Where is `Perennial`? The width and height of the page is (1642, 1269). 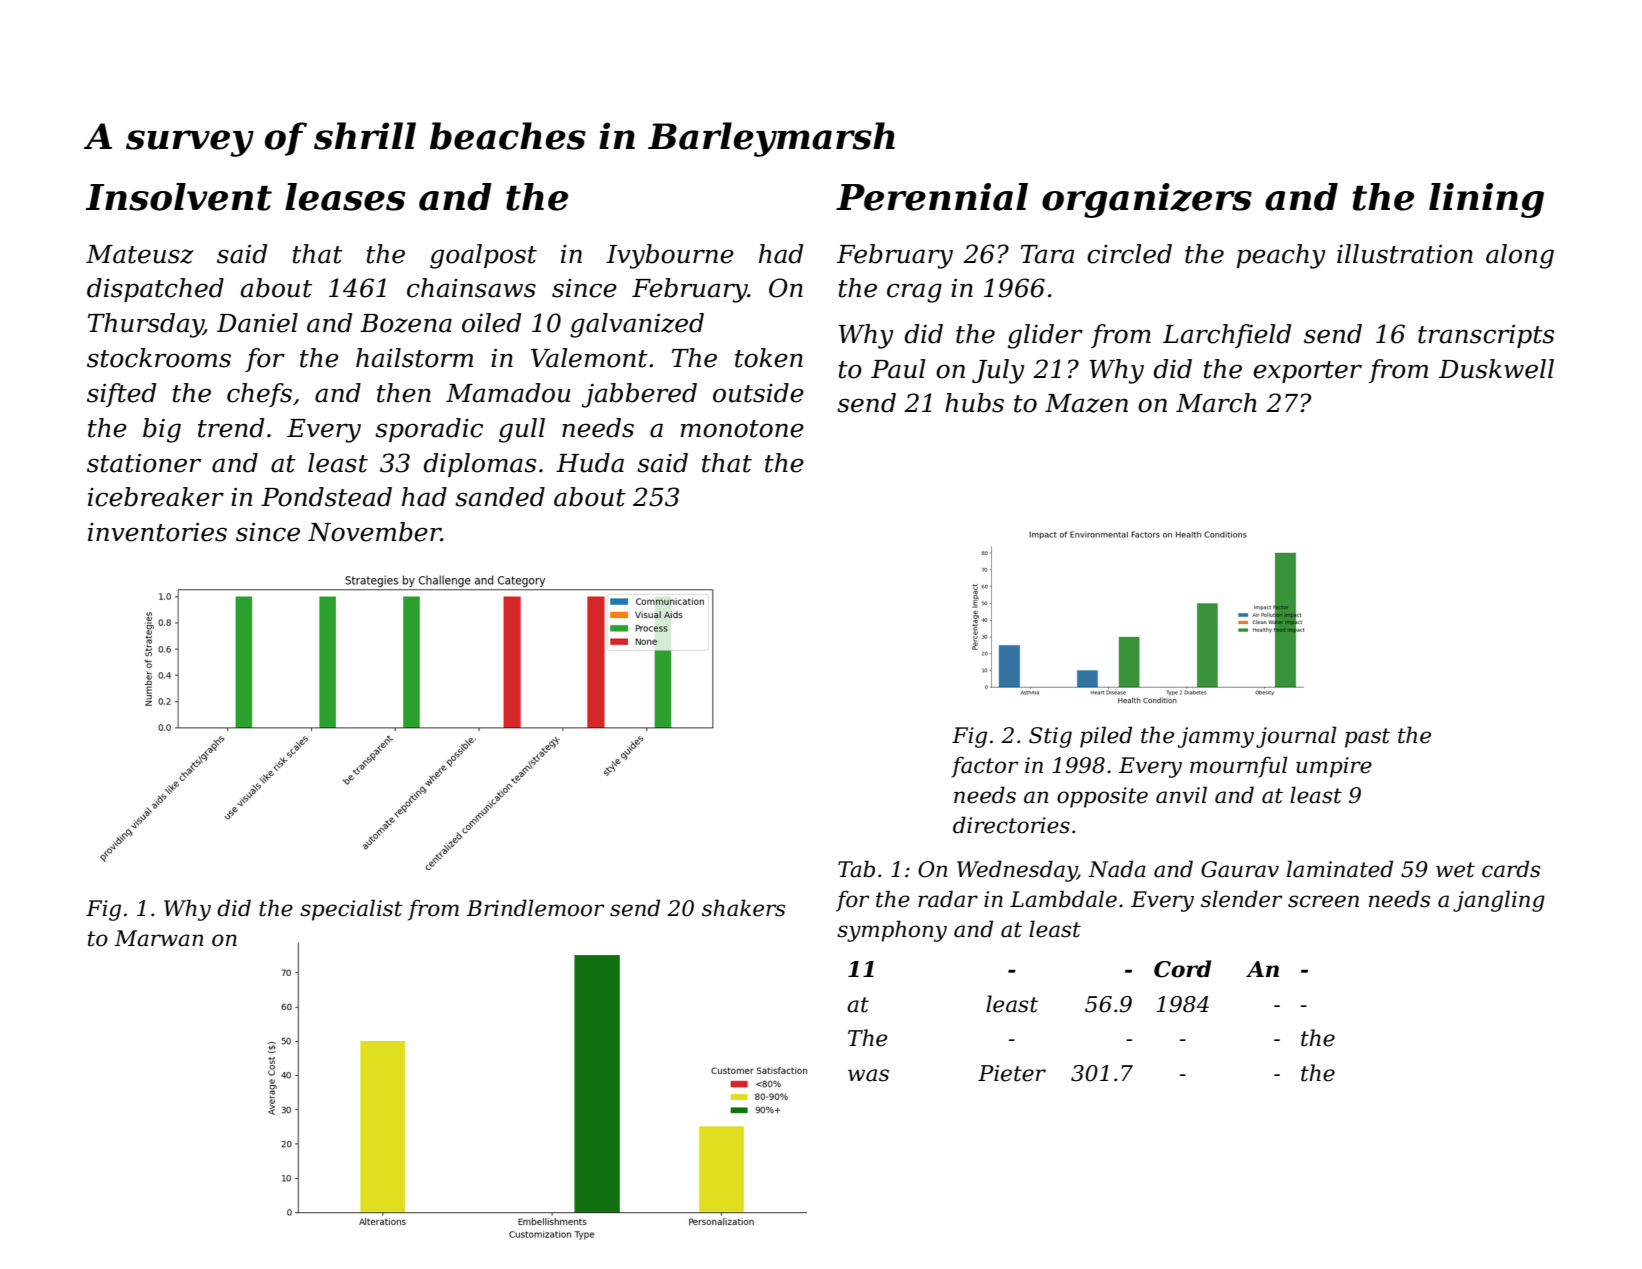
Perennial is located at coordinates (932, 197).
